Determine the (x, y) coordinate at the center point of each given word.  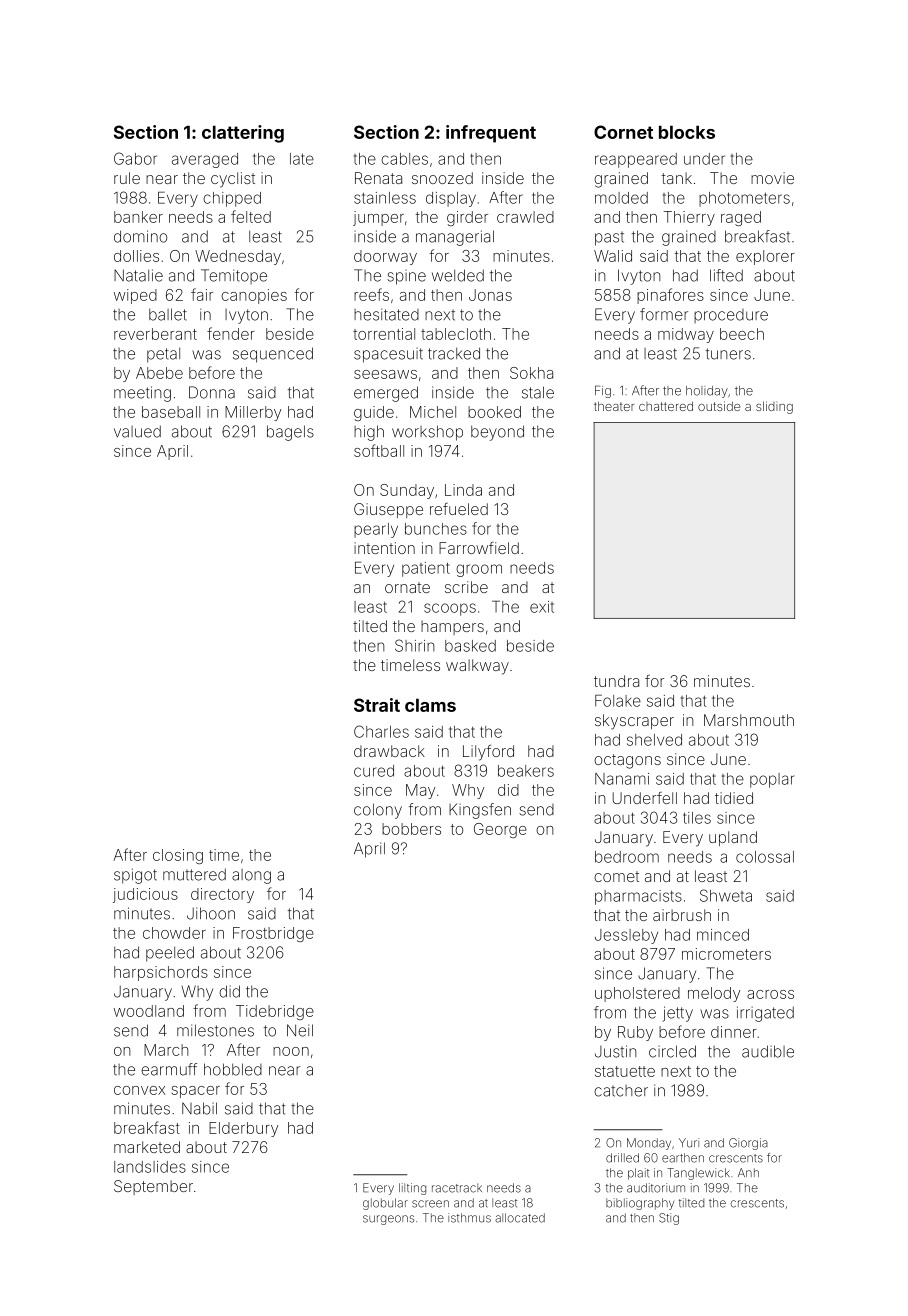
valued (137, 431)
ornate (407, 587)
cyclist (233, 180)
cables (404, 159)
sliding (774, 407)
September (153, 1187)
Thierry (689, 218)
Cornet (623, 132)
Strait (377, 705)
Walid (613, 256)
